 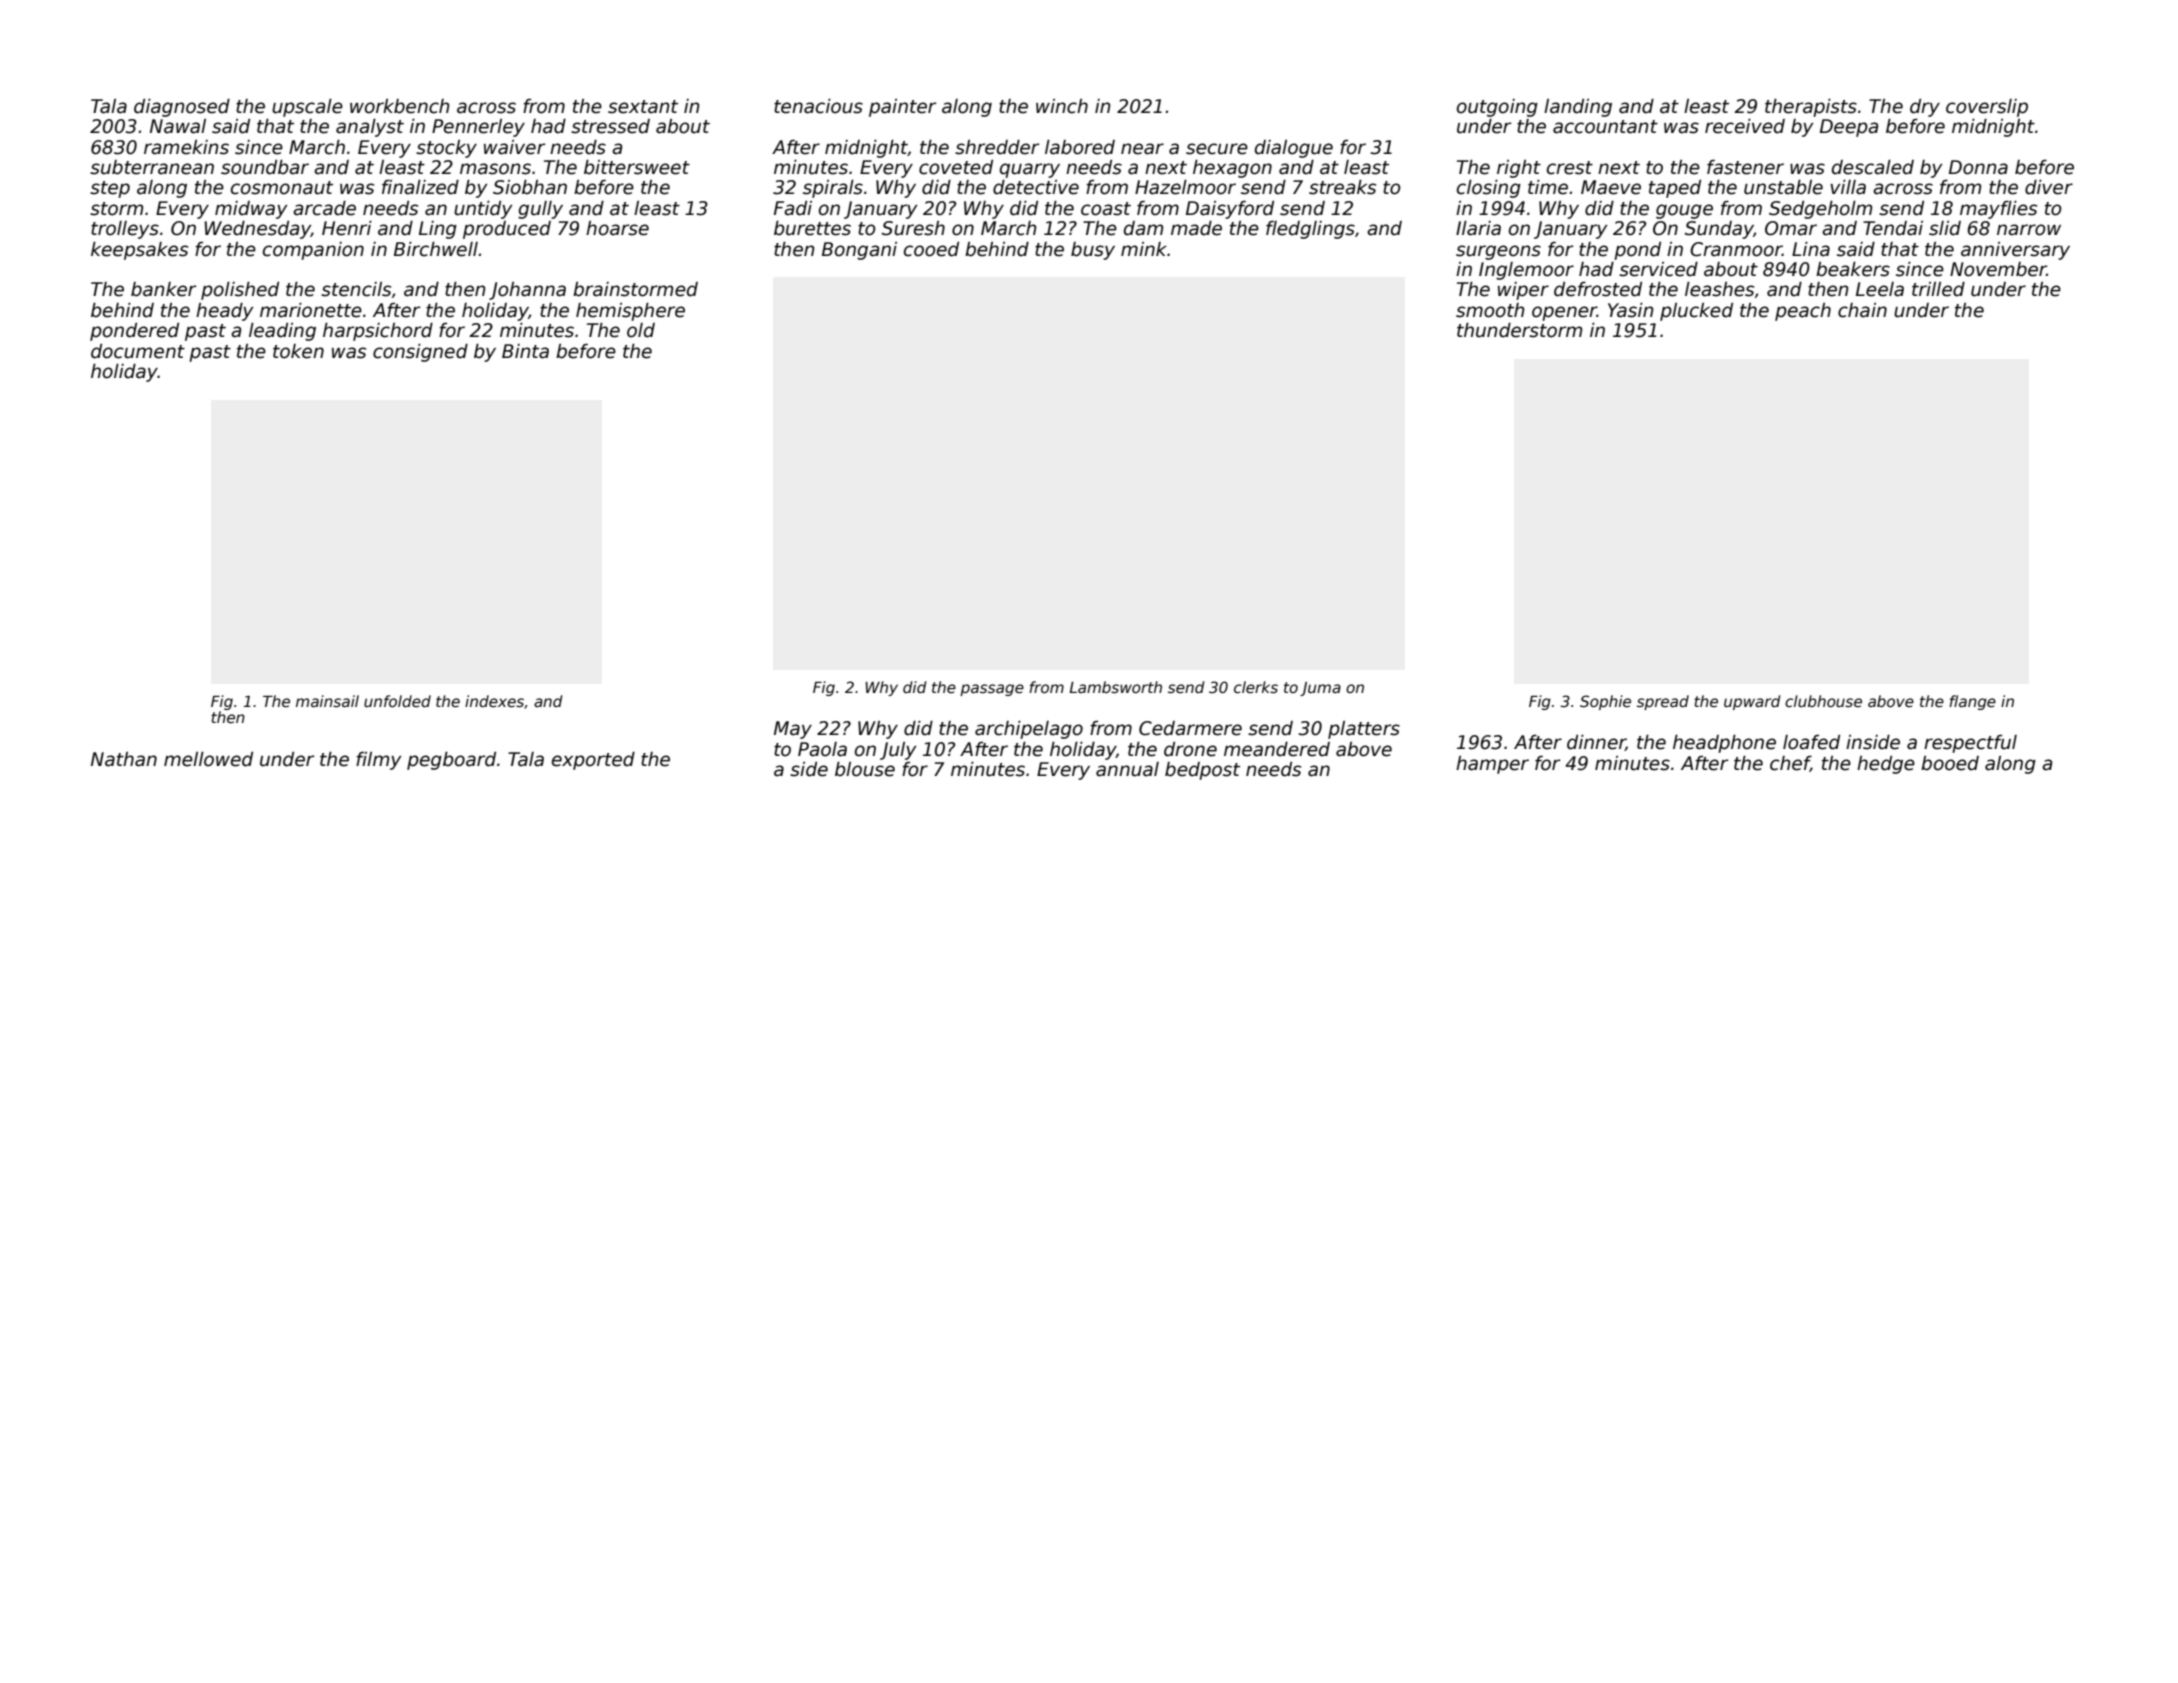 I want to click on cosmonaut, so click(x=282, y=188).
